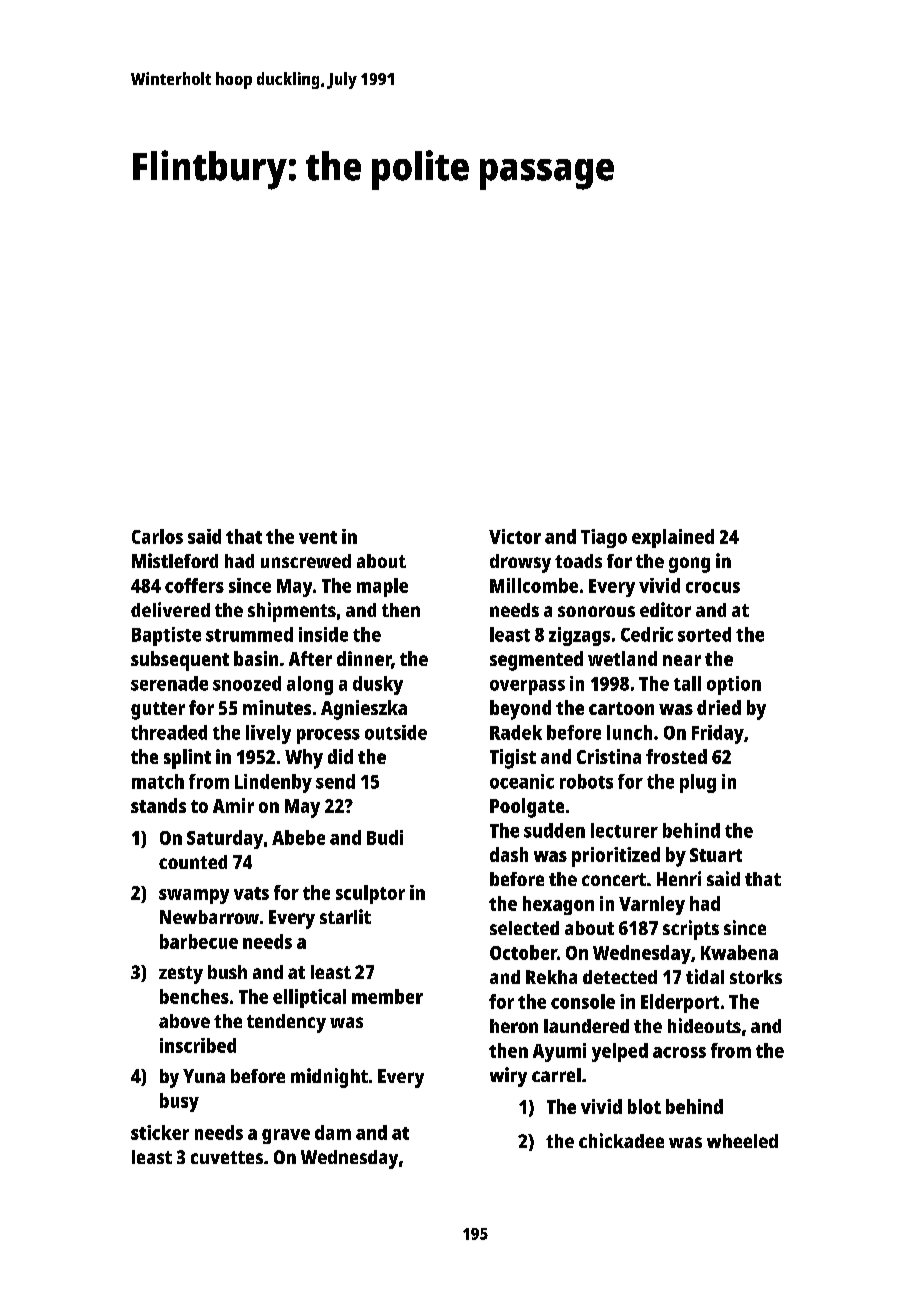 This screenshot has height=1311, width=924. What do you see at coordinates (396, 732) in the screenshot?
I see `outside` at bounding box center [396, 732].
